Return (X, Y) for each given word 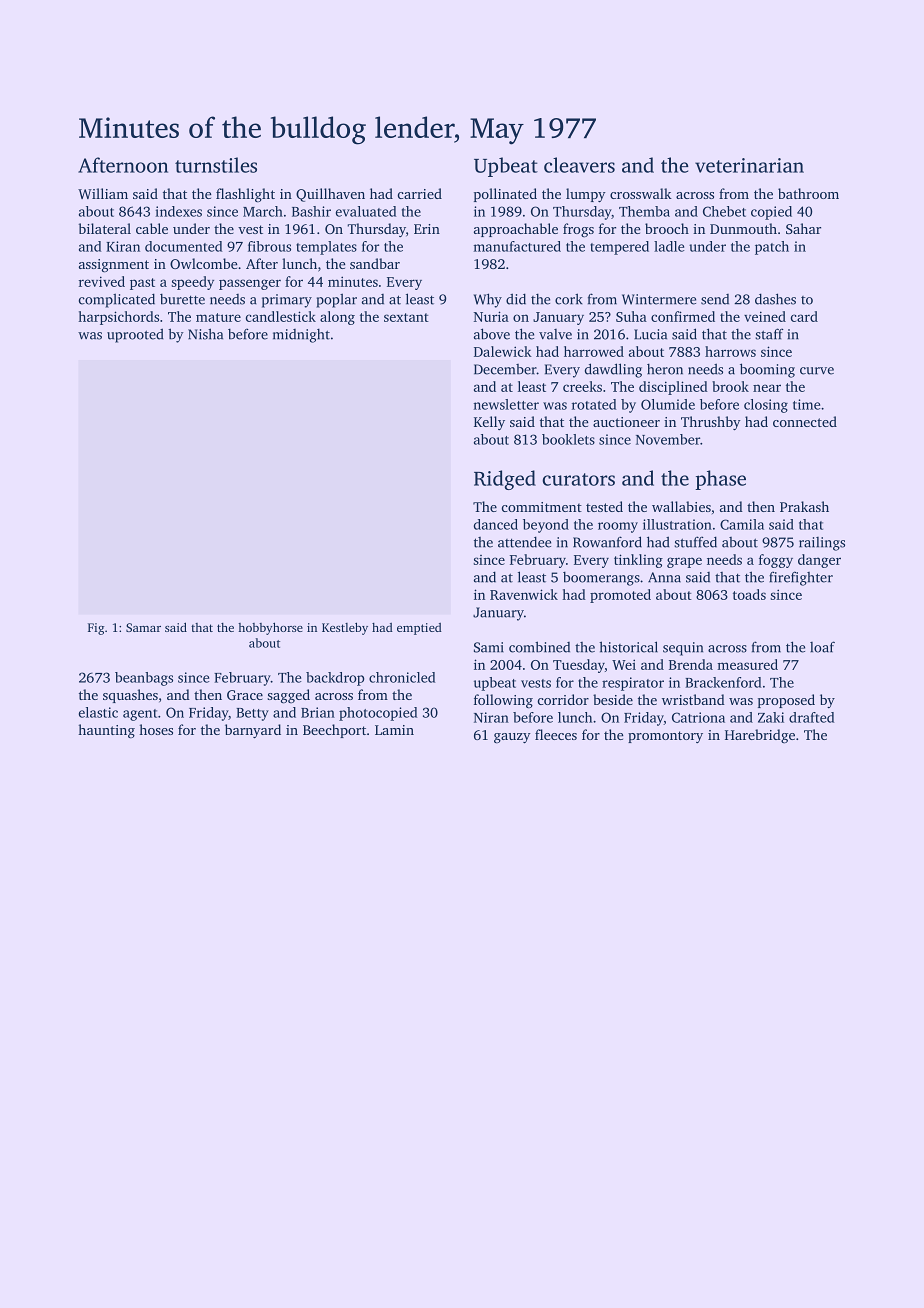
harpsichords (118, 318)
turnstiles (216, 165)
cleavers (579, 165)
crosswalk (641, 193)
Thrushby (711, 423)
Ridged (505, 480)
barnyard (253, 731)
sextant (406, 317)
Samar (143, 627)
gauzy (512, 738)
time (806, 404)
